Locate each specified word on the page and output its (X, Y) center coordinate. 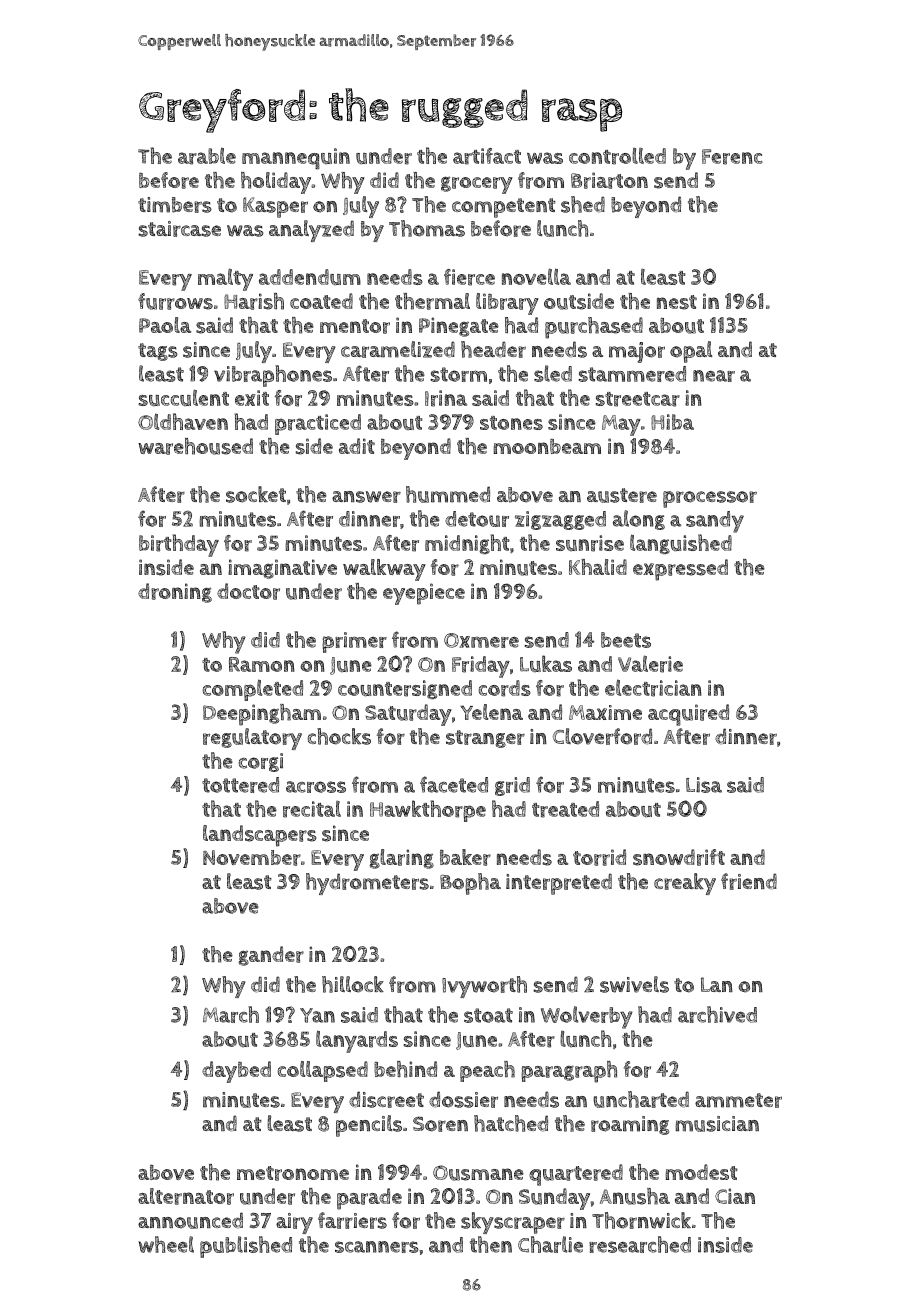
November (252, 858)
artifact (487, 156)
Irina (446, 398)
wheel (166, 1244)
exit (252, 398)
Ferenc (732, 157)
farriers (352, 1220)
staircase (180, 229)
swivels (634, 984)
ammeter (738, 1100)
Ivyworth (484, 987)
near (714, 376)
